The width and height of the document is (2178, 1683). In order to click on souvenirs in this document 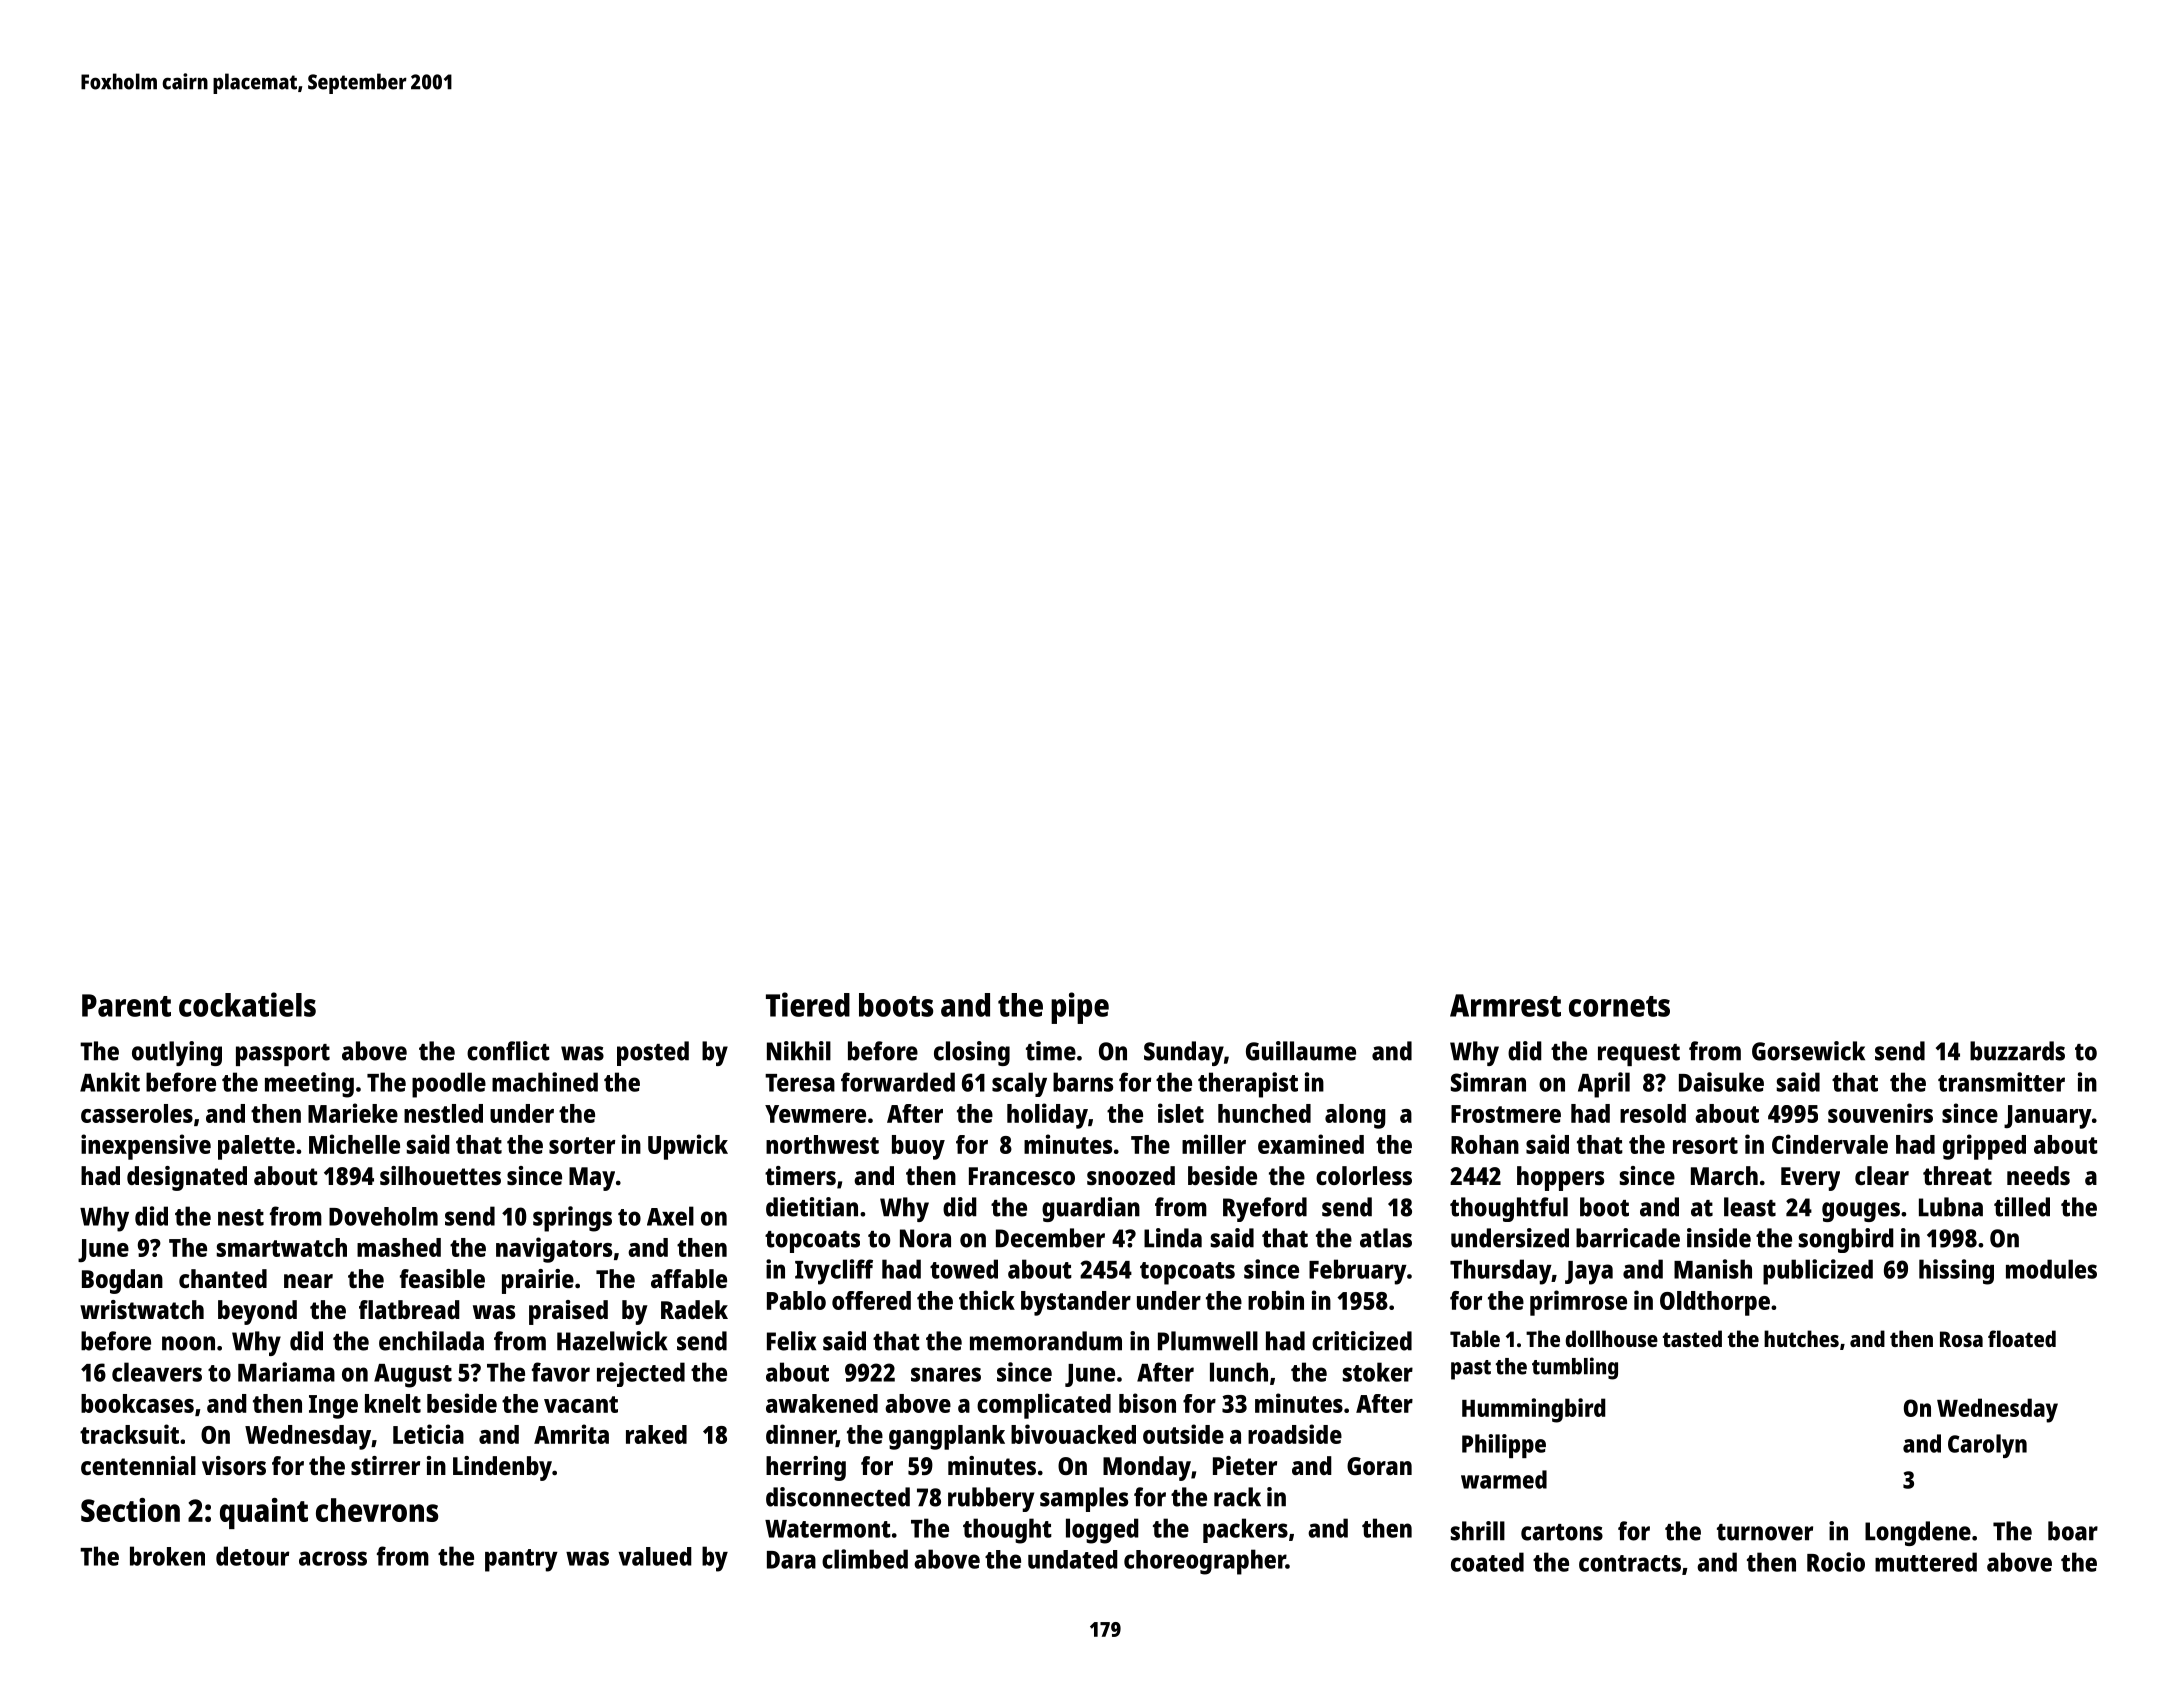, I will do `click(1880, 1113)`.
